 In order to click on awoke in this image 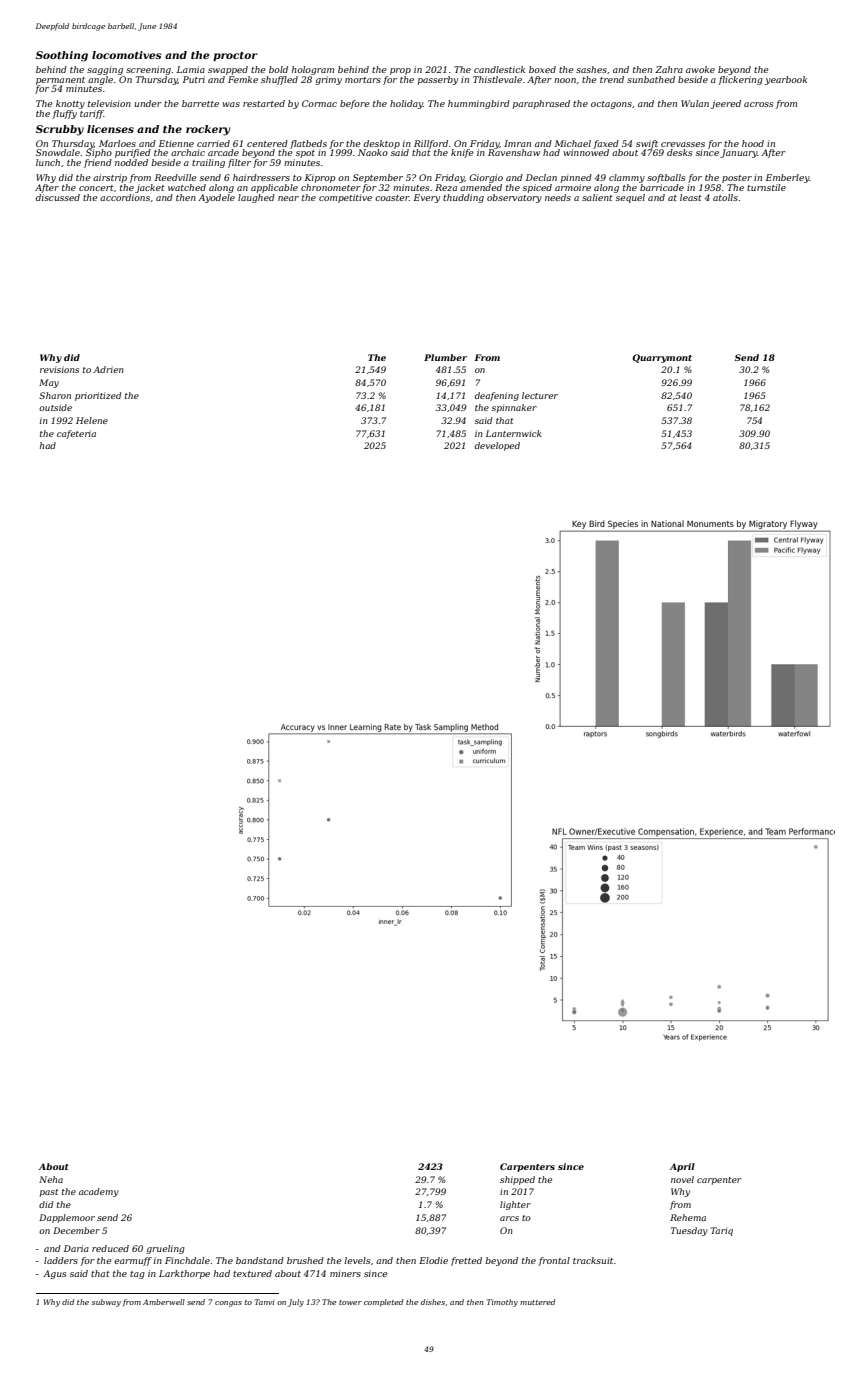, I will do `click(700, 69)`.
